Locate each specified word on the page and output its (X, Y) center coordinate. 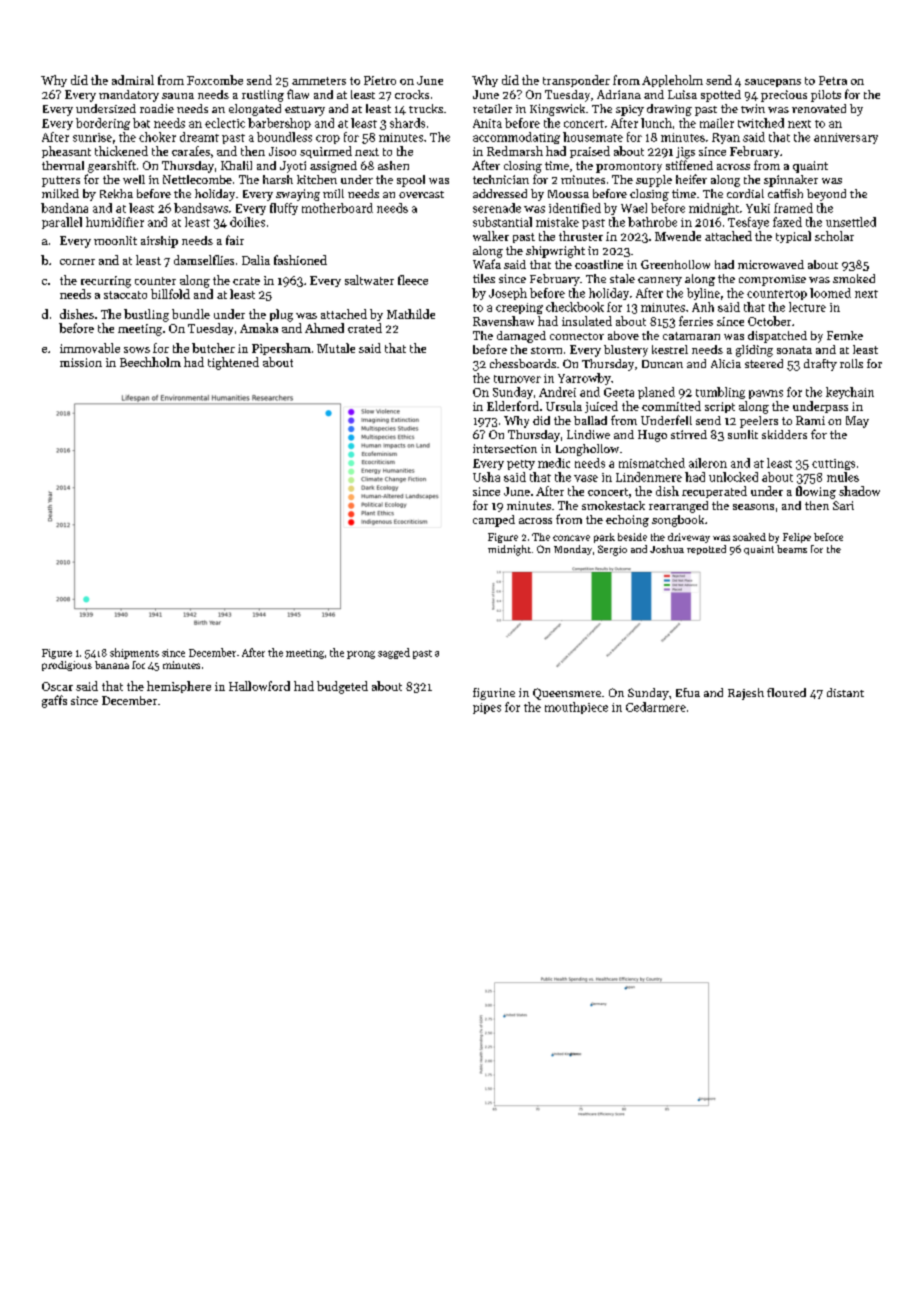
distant (845, 692)
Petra (833, 80)
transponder (576, 81)
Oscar (57, 686)
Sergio (612, 550)
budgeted (342, 687)
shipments (134, 653)
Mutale (336, 348)
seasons (753, 507)
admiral (133, 80)
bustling (146, 315)
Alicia (726, 363)
